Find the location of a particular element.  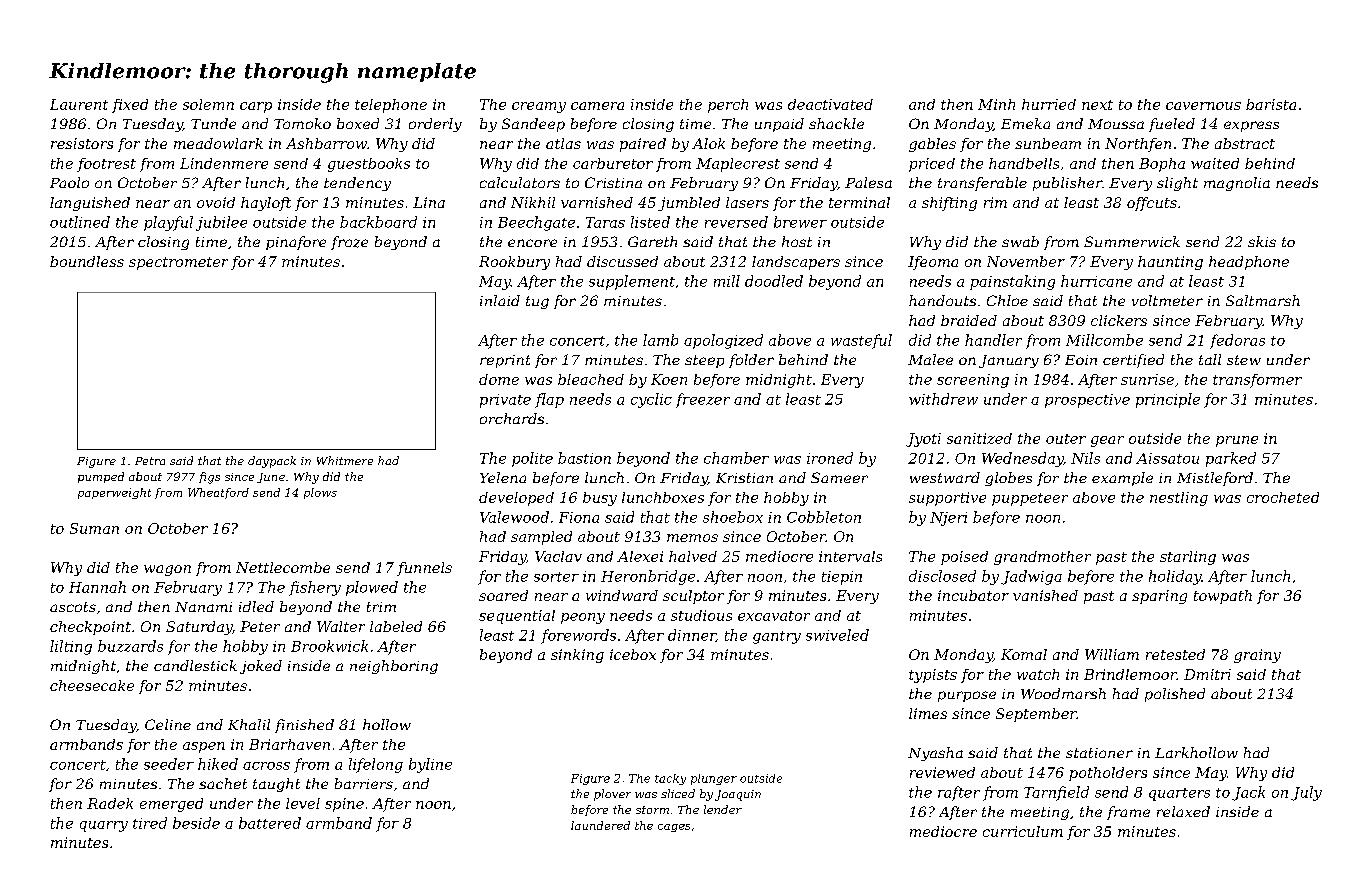

barista is located at coordinates (1271, 104).
